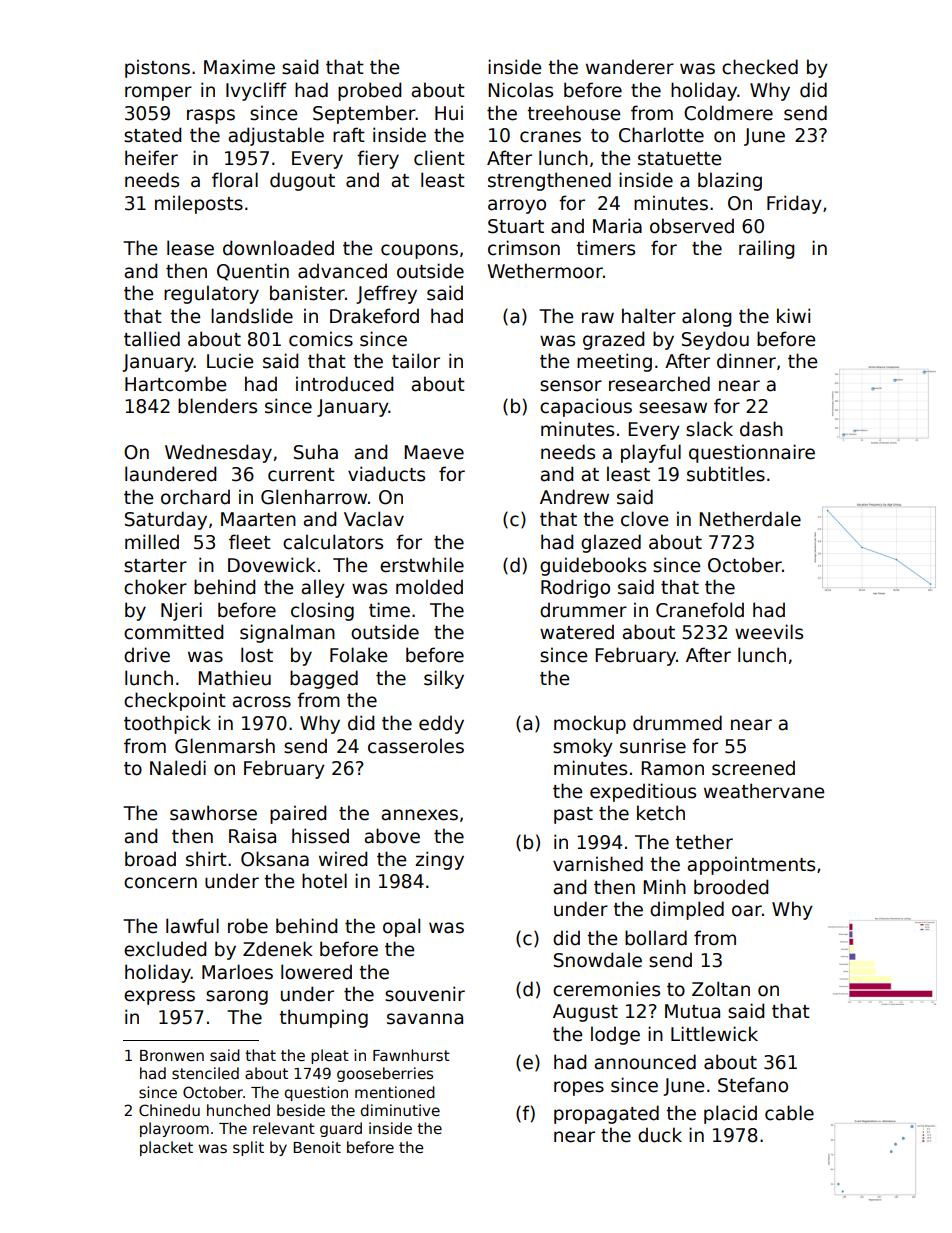  Describe the element at coordinates (159, 997) in the page. I see `express` at that location.
